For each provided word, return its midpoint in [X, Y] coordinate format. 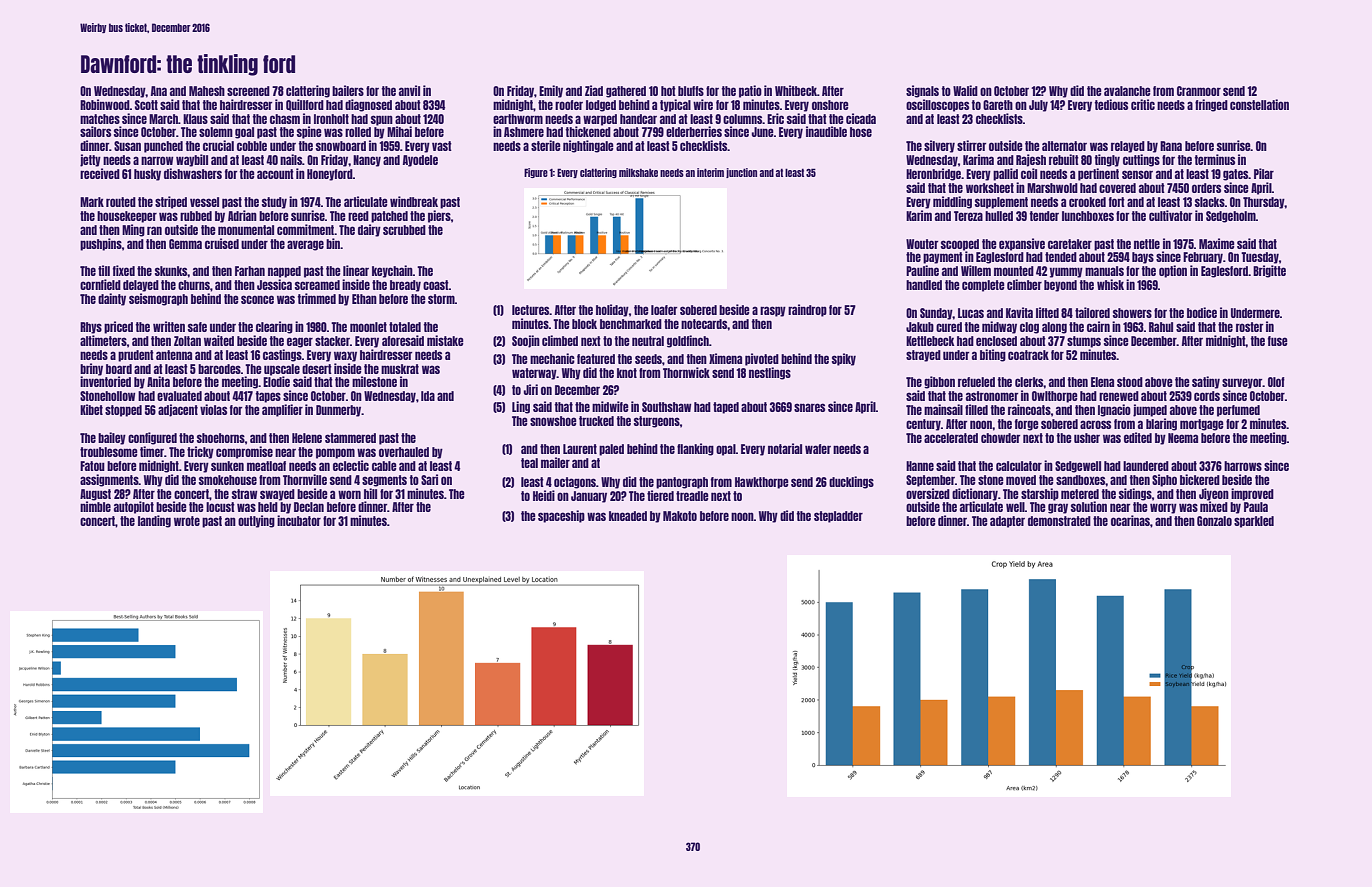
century [923, 425]
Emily [551, 91]
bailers [348, 90]
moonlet [368, 327]
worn [349, 494]
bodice [1202, 312]
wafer [818, 449]
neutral [648, 341]
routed [121, 202]
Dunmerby [339, 411]
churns [194, 285]
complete [983, 286]
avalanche [1127, 91]
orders [1206, 188]
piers [439, 216]
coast [436, 285]
